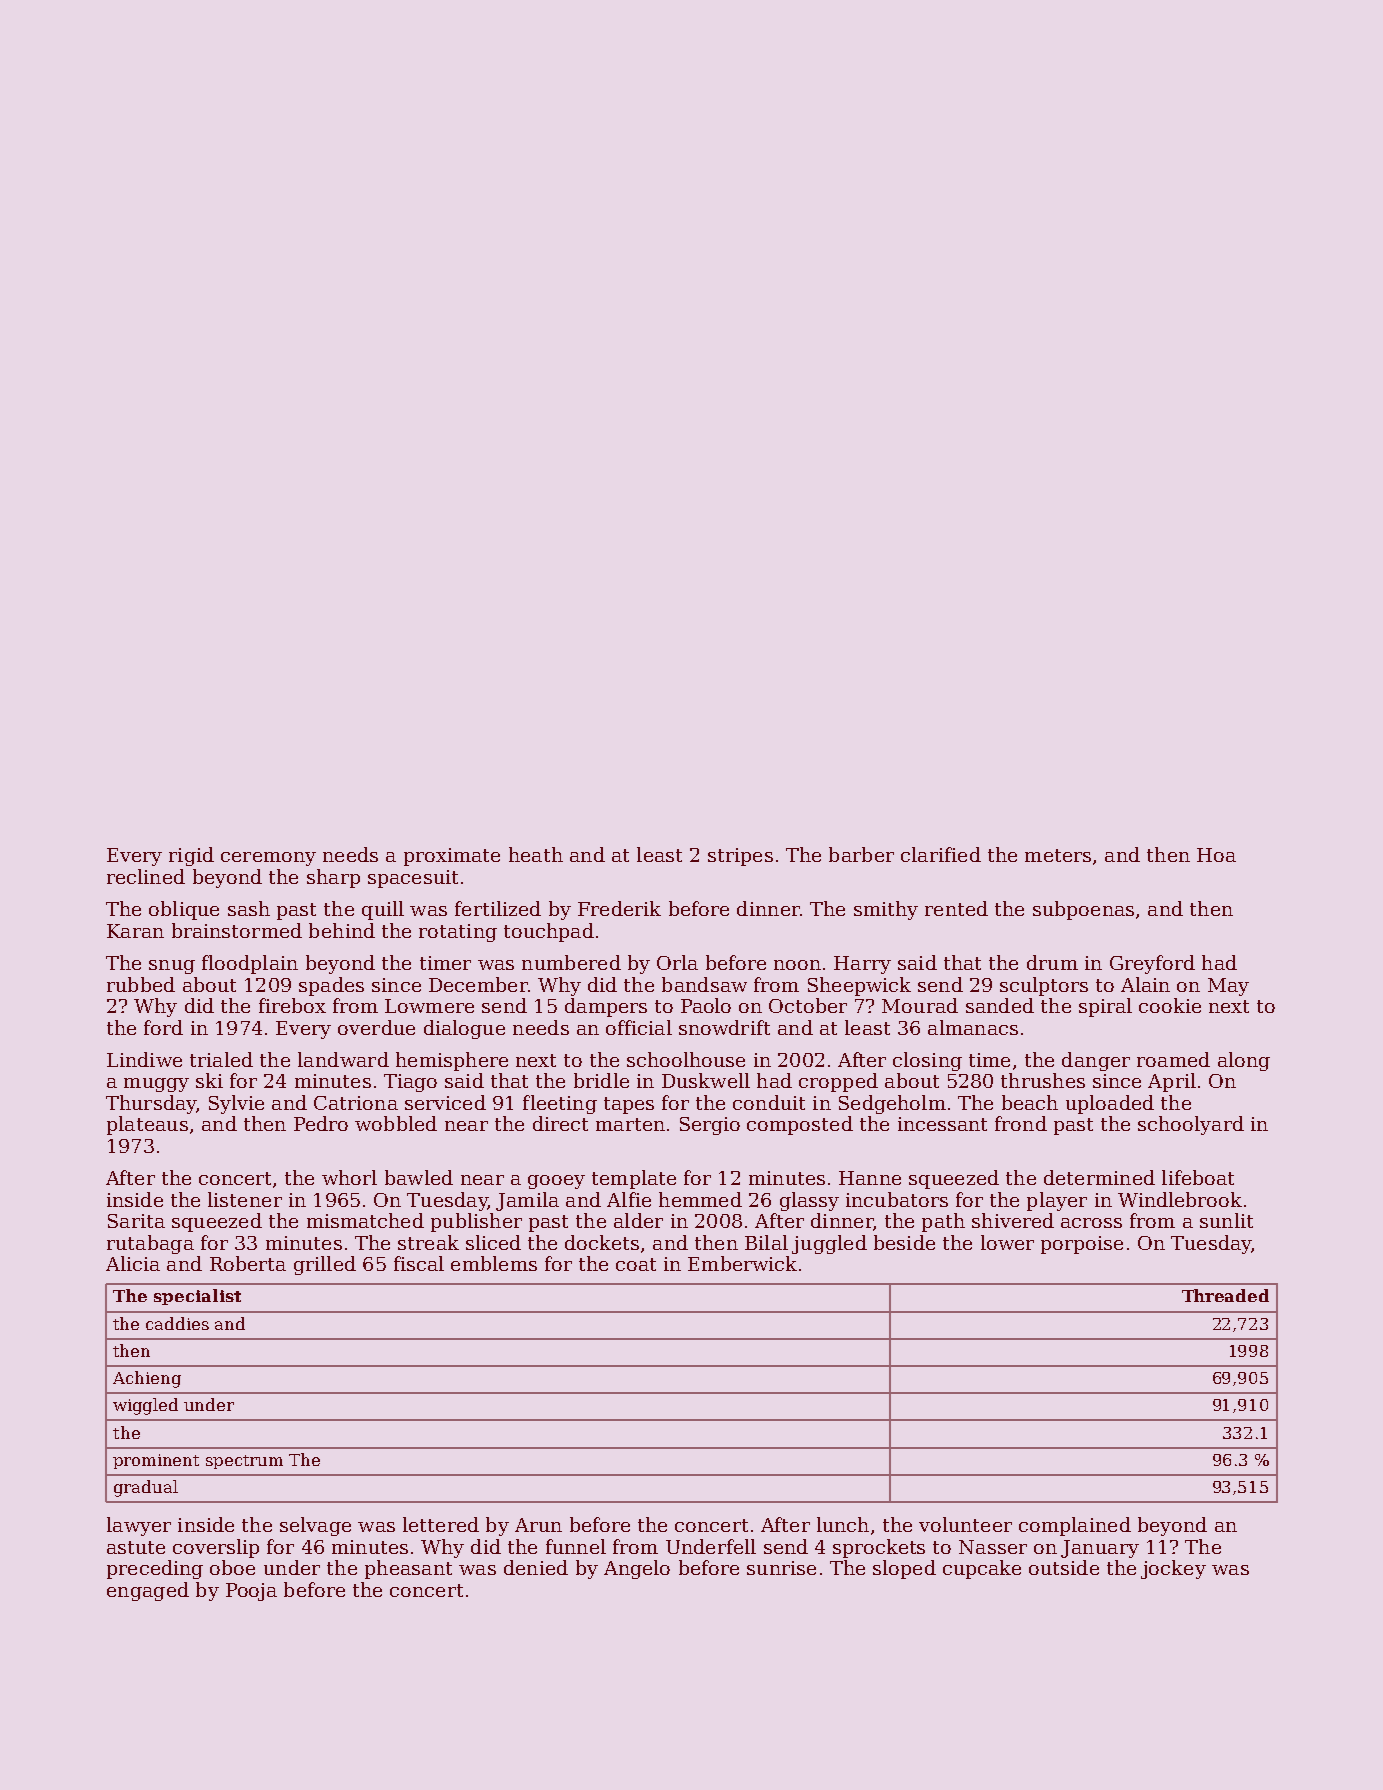  Describe the element at coordinates (740, 857) in the screenshot. I see `stripes` at that location.
